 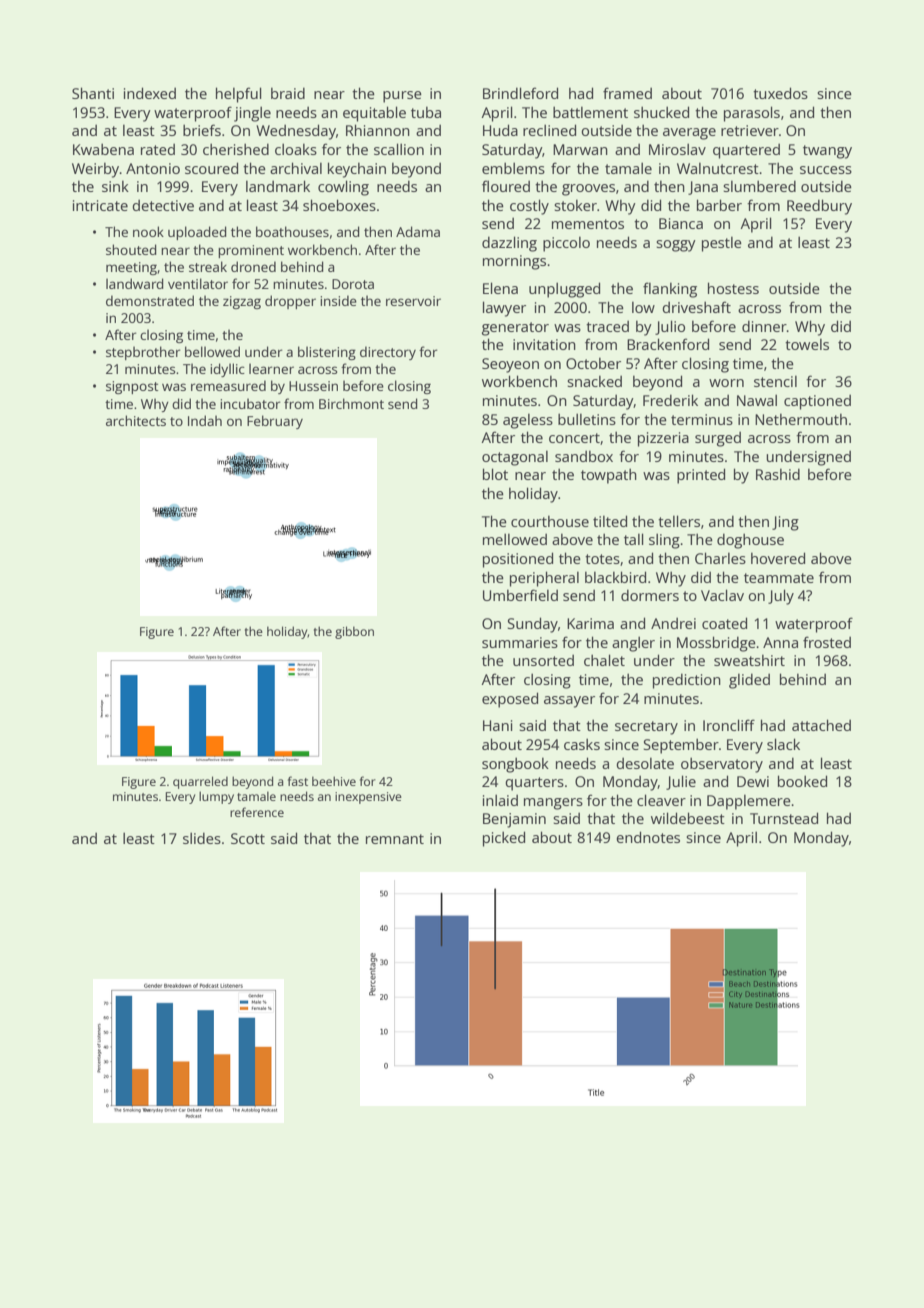 What do you see at coordinates (395, 839) in the page?
I see `remnant` at bounding box center [395, 839].
